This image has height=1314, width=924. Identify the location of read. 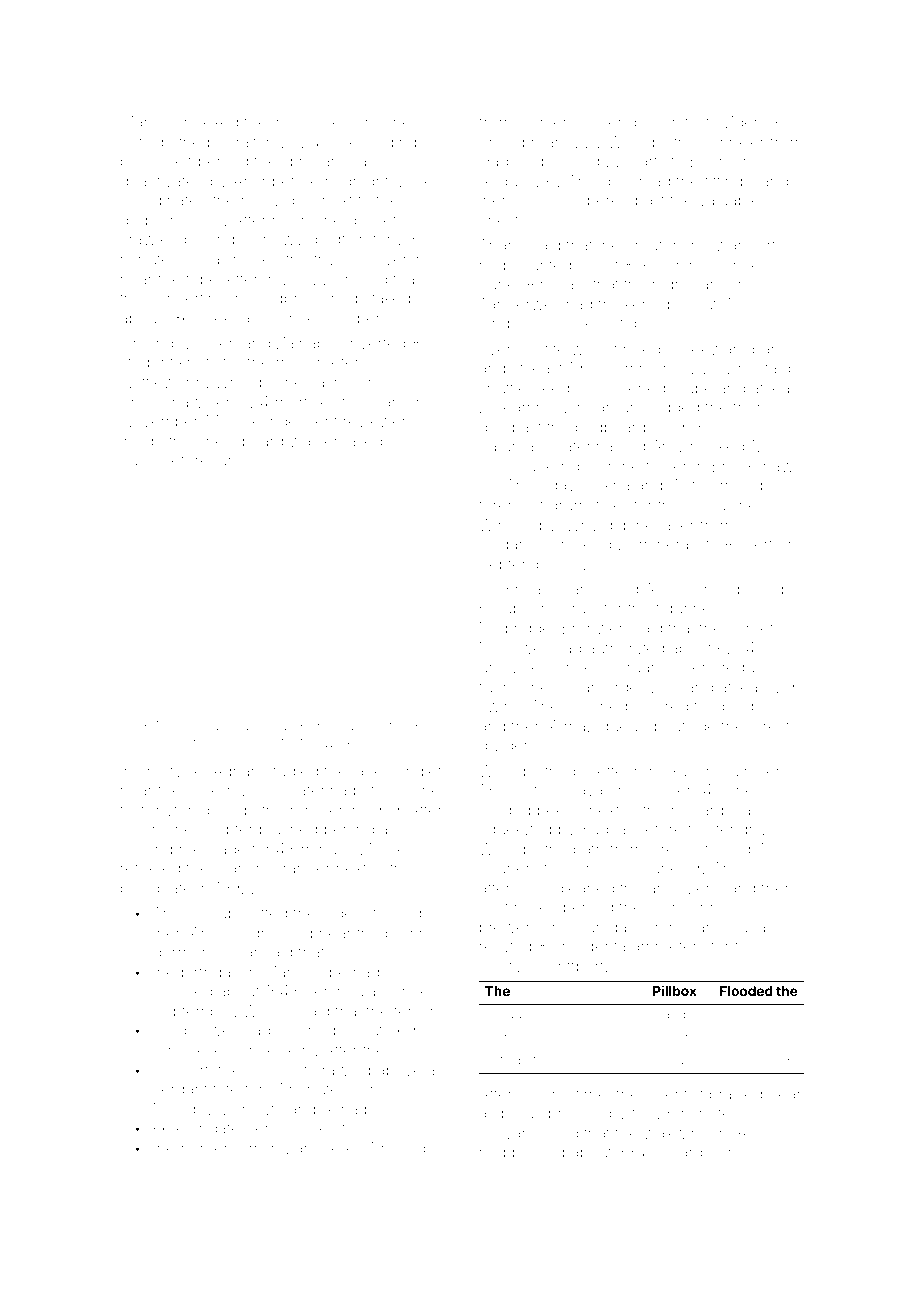
(655, 181).
